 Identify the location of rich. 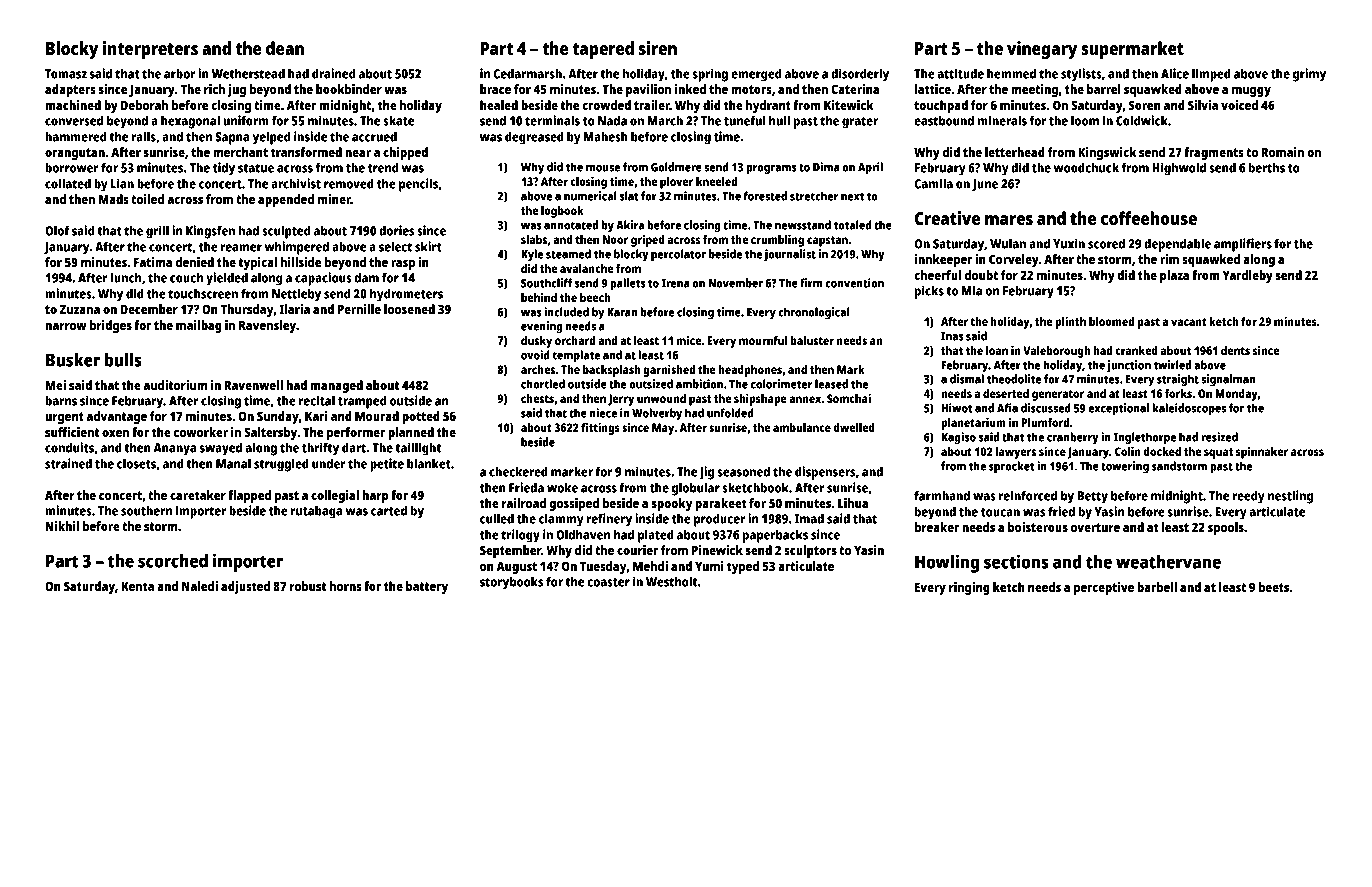
(214, 89).
